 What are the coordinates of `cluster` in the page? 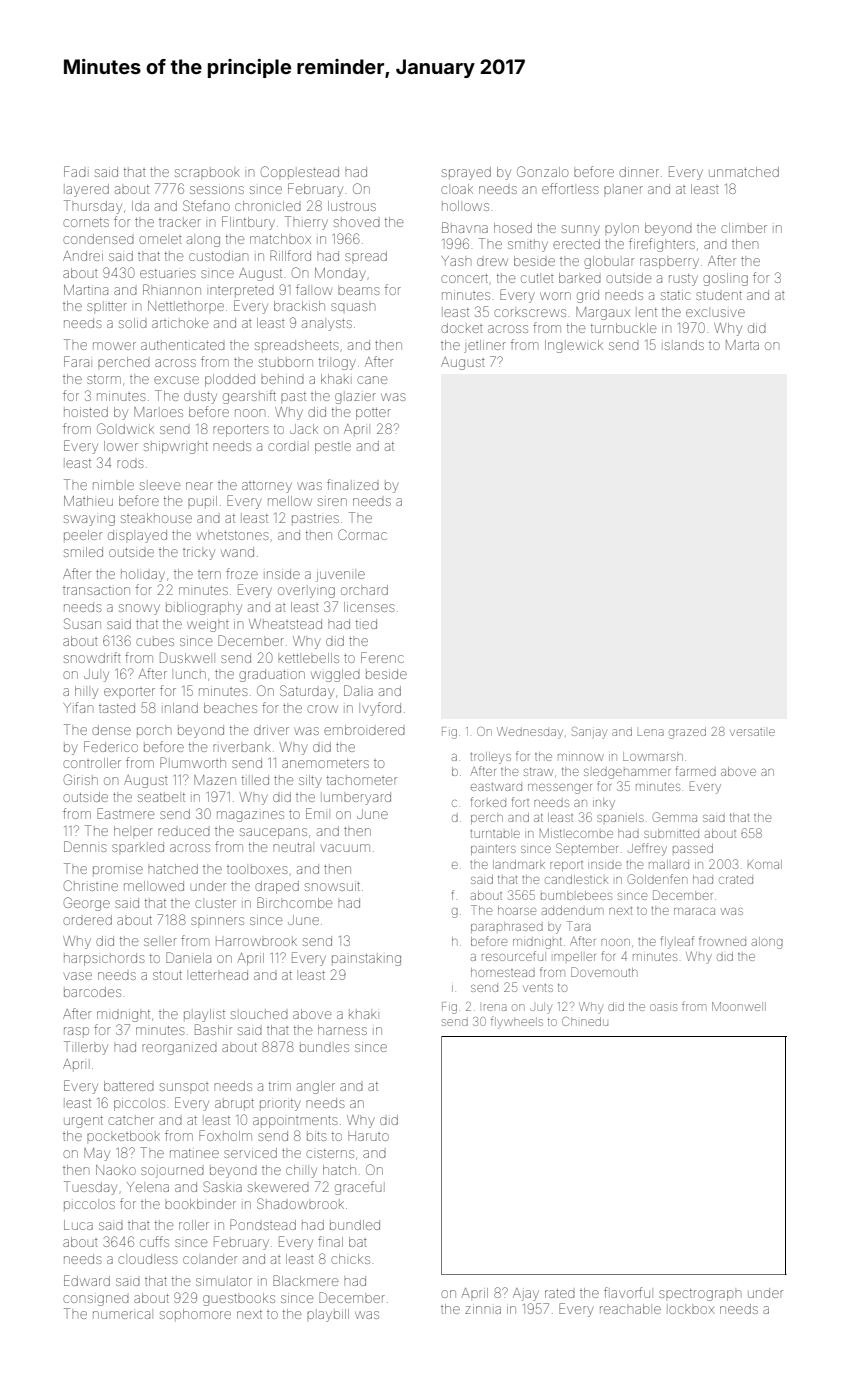 It's located at (215, 904).
